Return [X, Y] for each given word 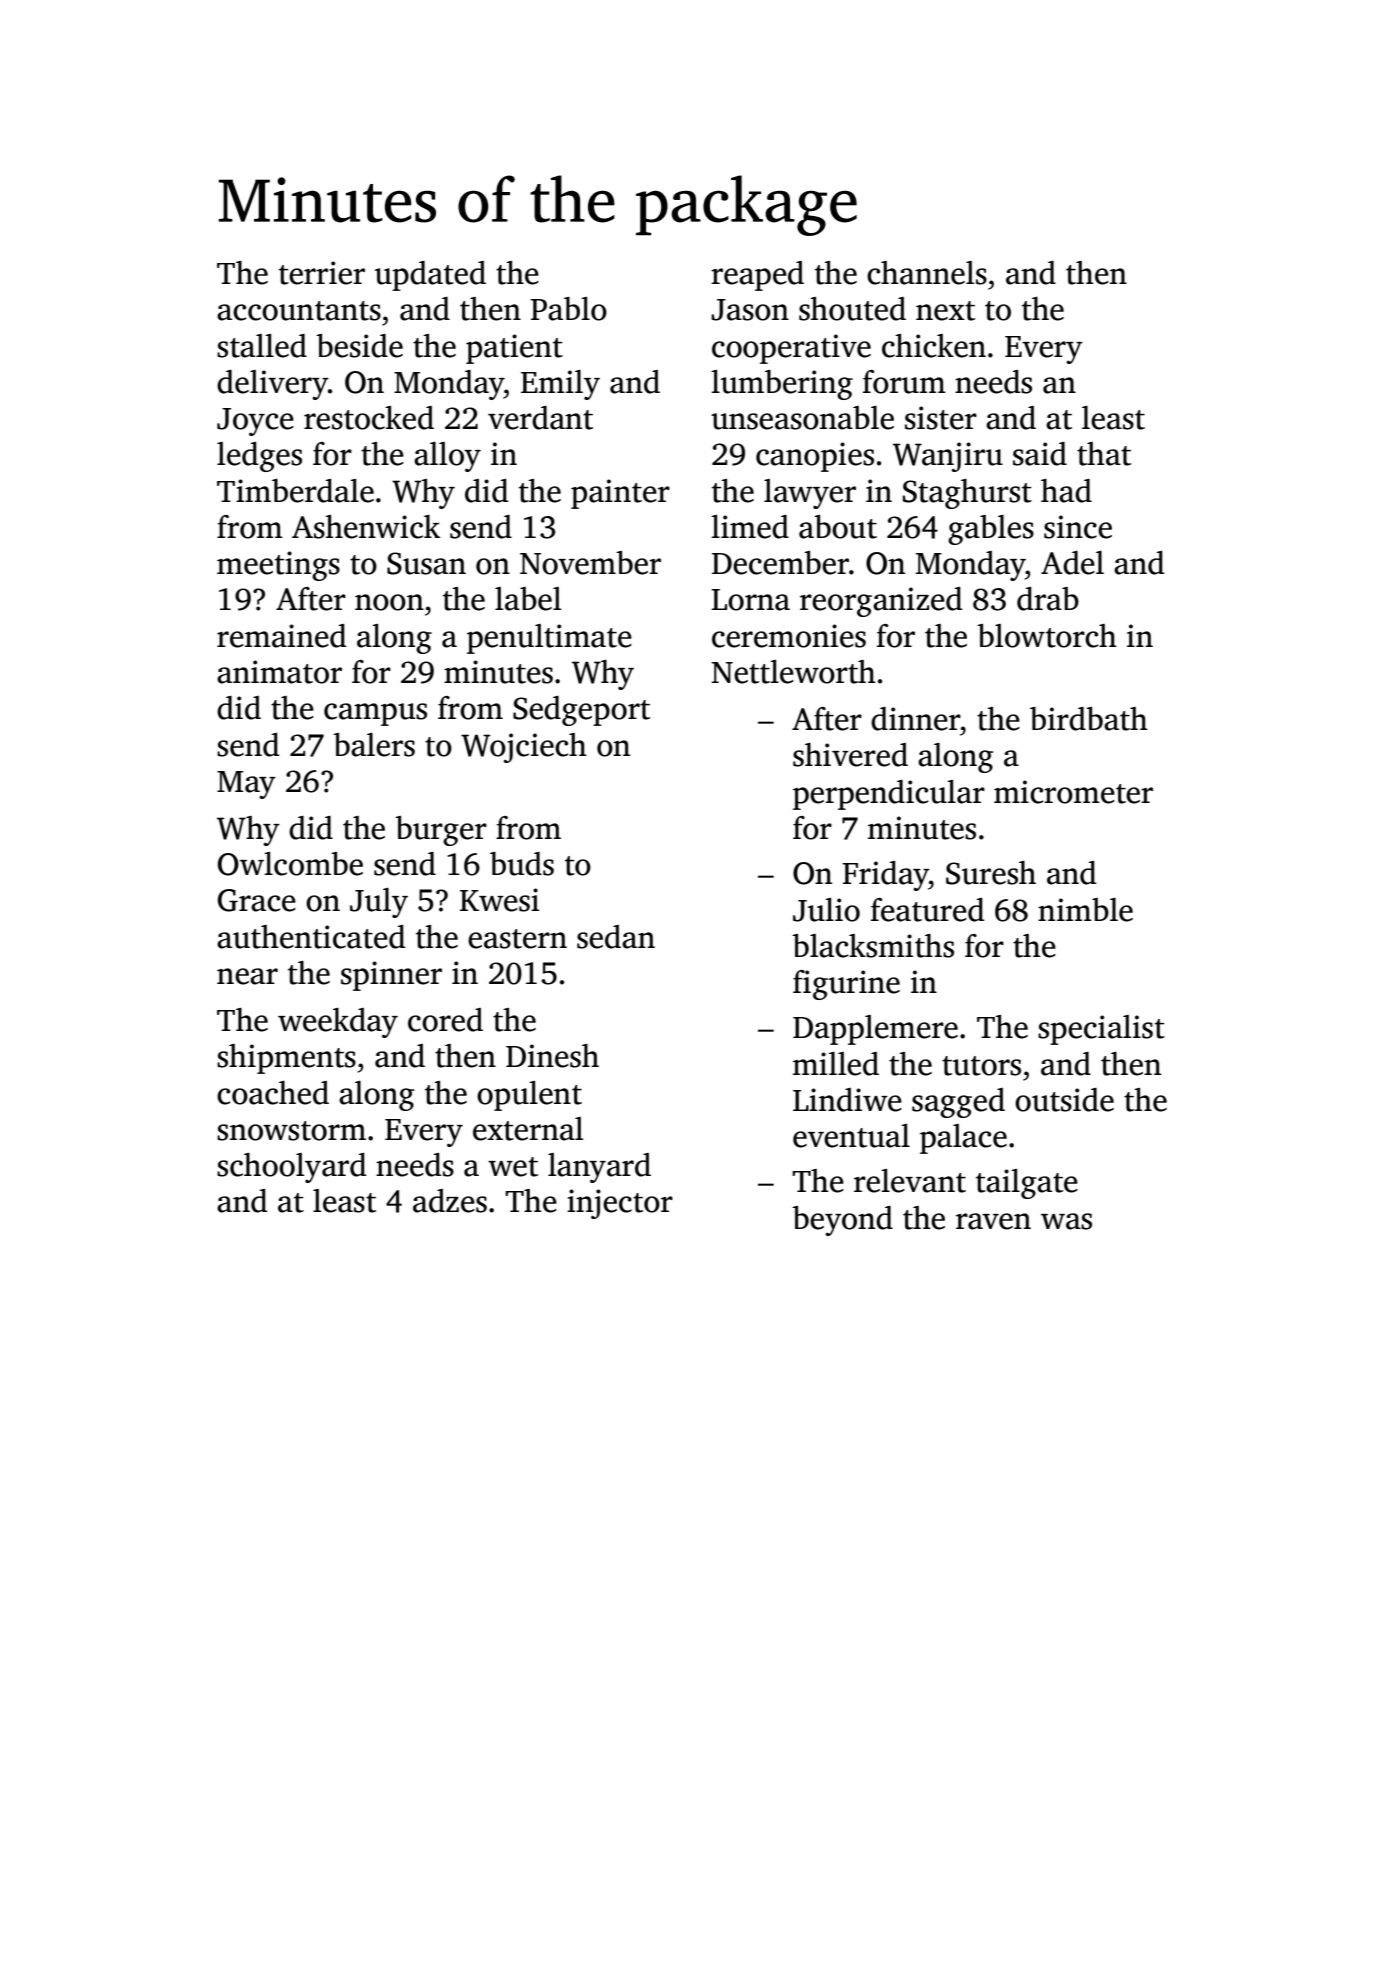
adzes [450, 1201]
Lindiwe [847, 1100]
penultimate [549, 639]
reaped [757, 276]
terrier [322, 273]
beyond [842, 1221]
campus [375, 714]
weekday [338, 1023]
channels [927, 273]
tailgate [1027, 1184]
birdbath [1089, 719]
